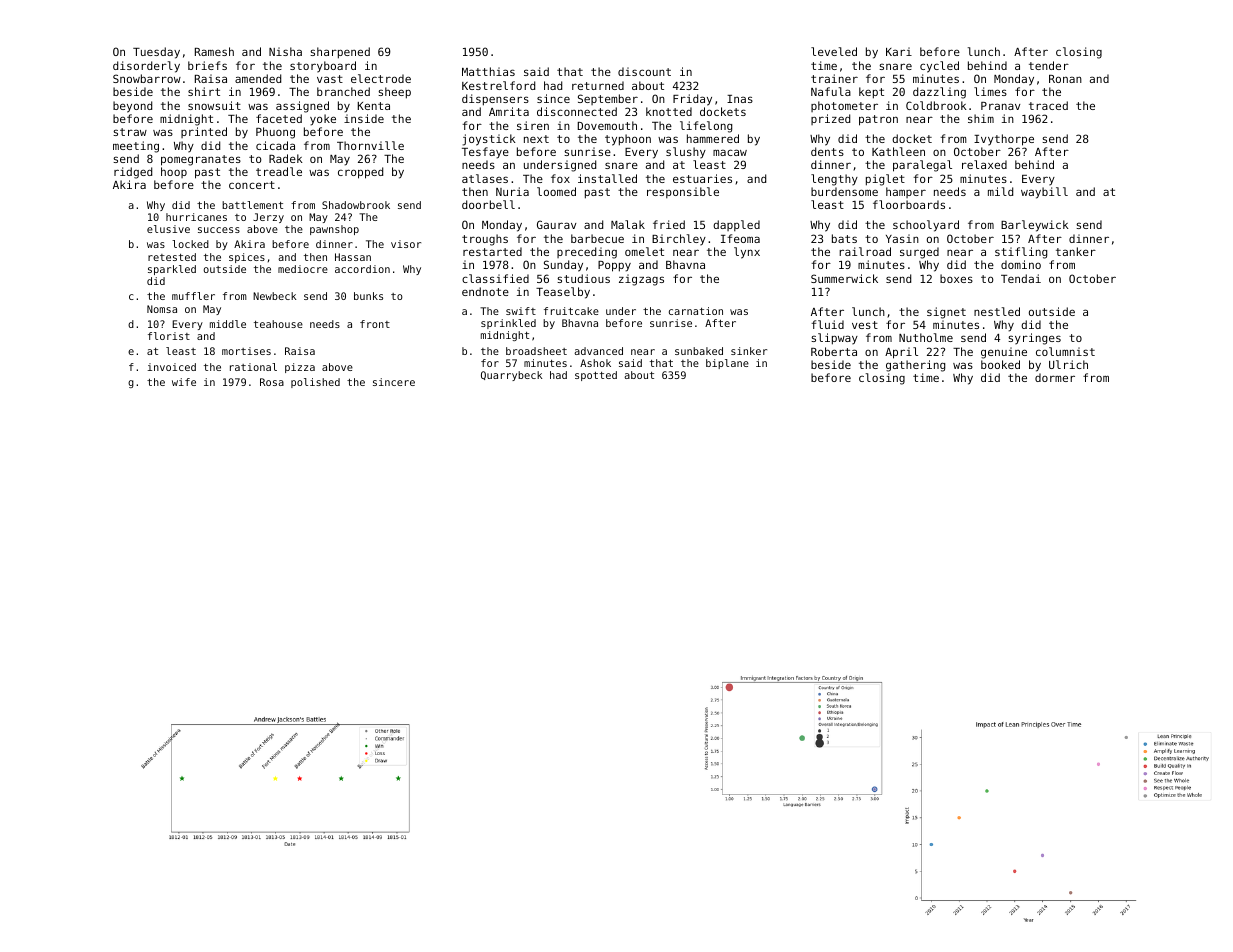 The width and height of the document is (1233, 952). What do you see at coordinates (132, 107) in the document?
I see `beyond` at bounding box center [132, 107].
